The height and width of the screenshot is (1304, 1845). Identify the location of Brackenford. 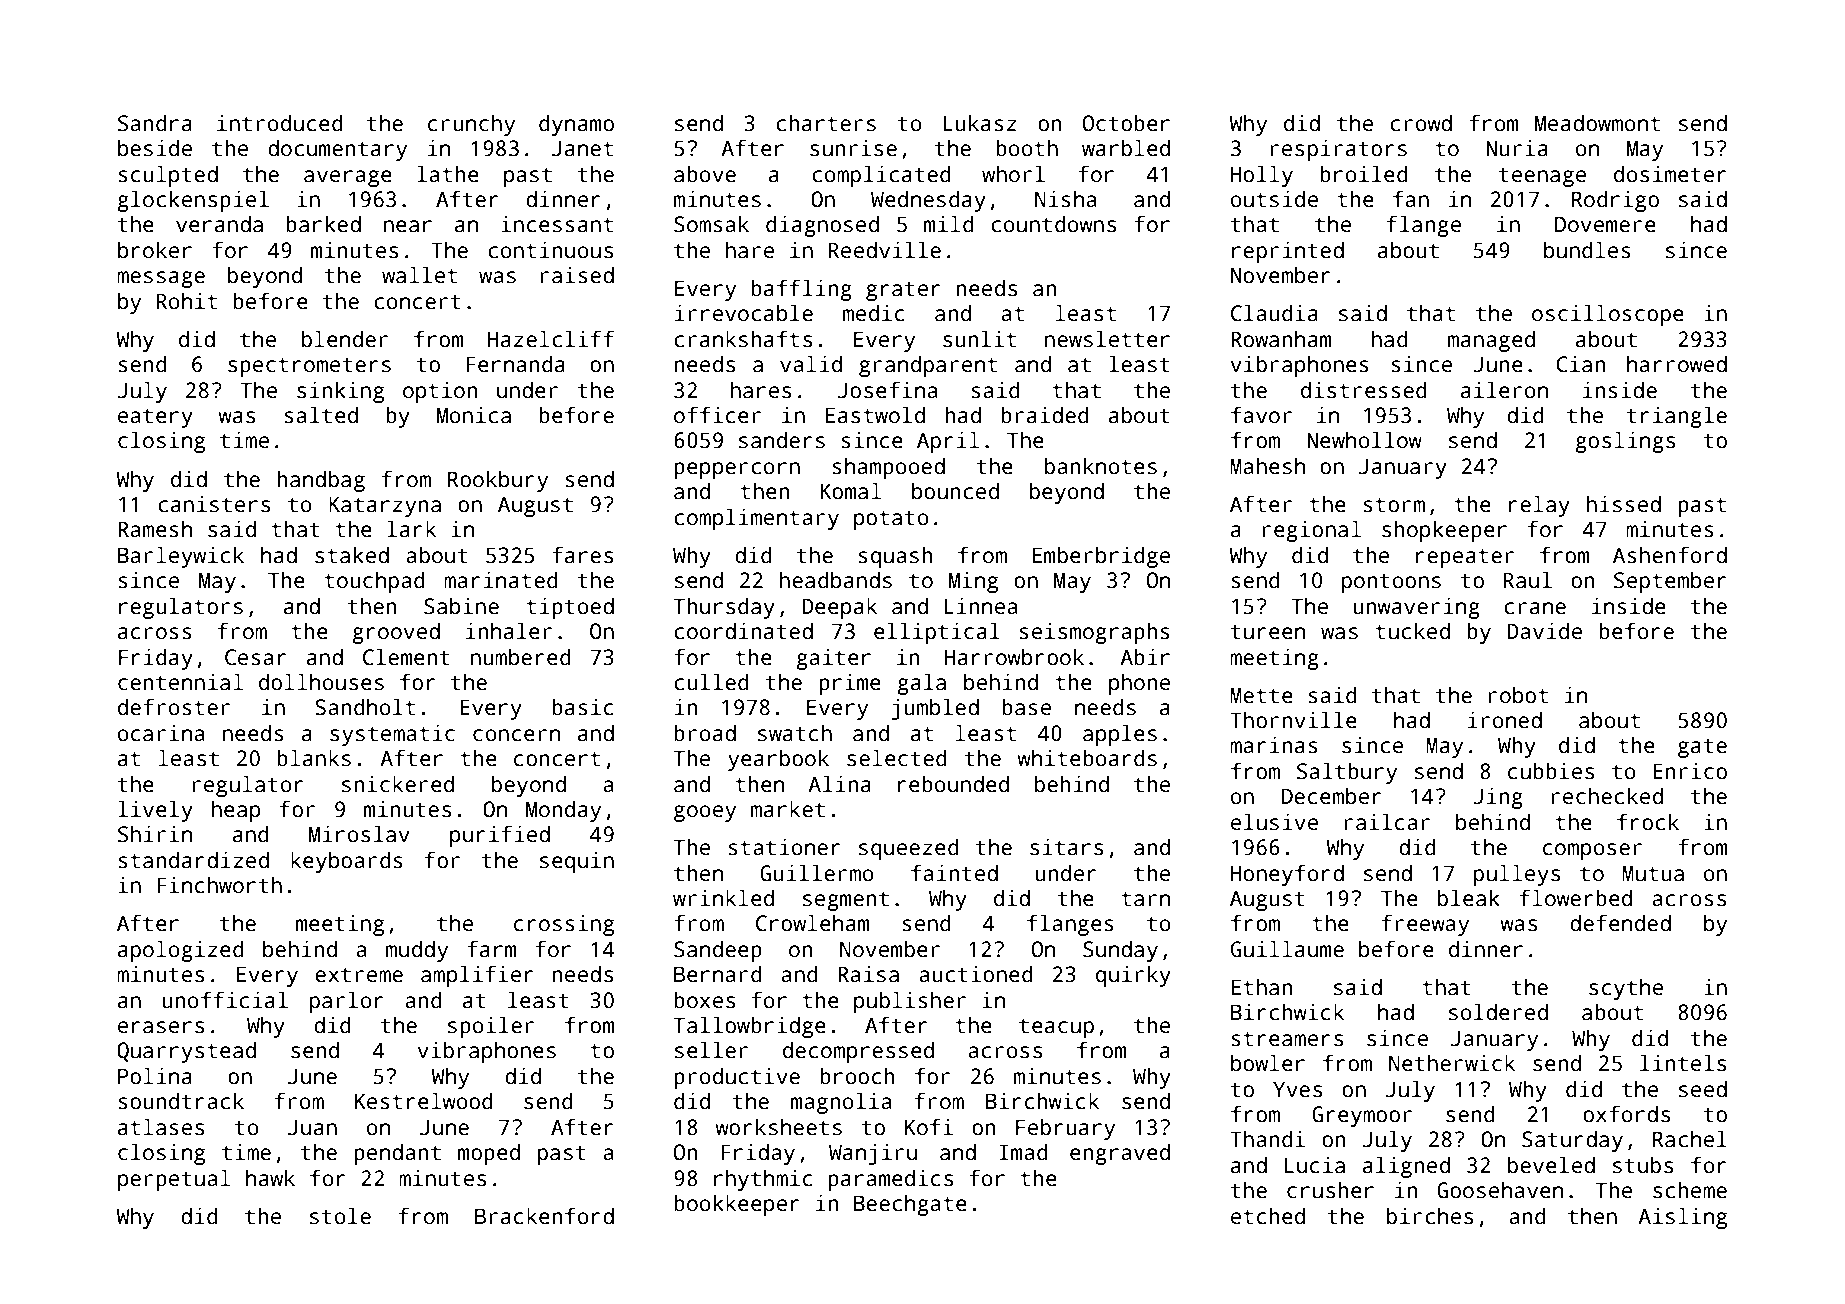
(544, 1216).
